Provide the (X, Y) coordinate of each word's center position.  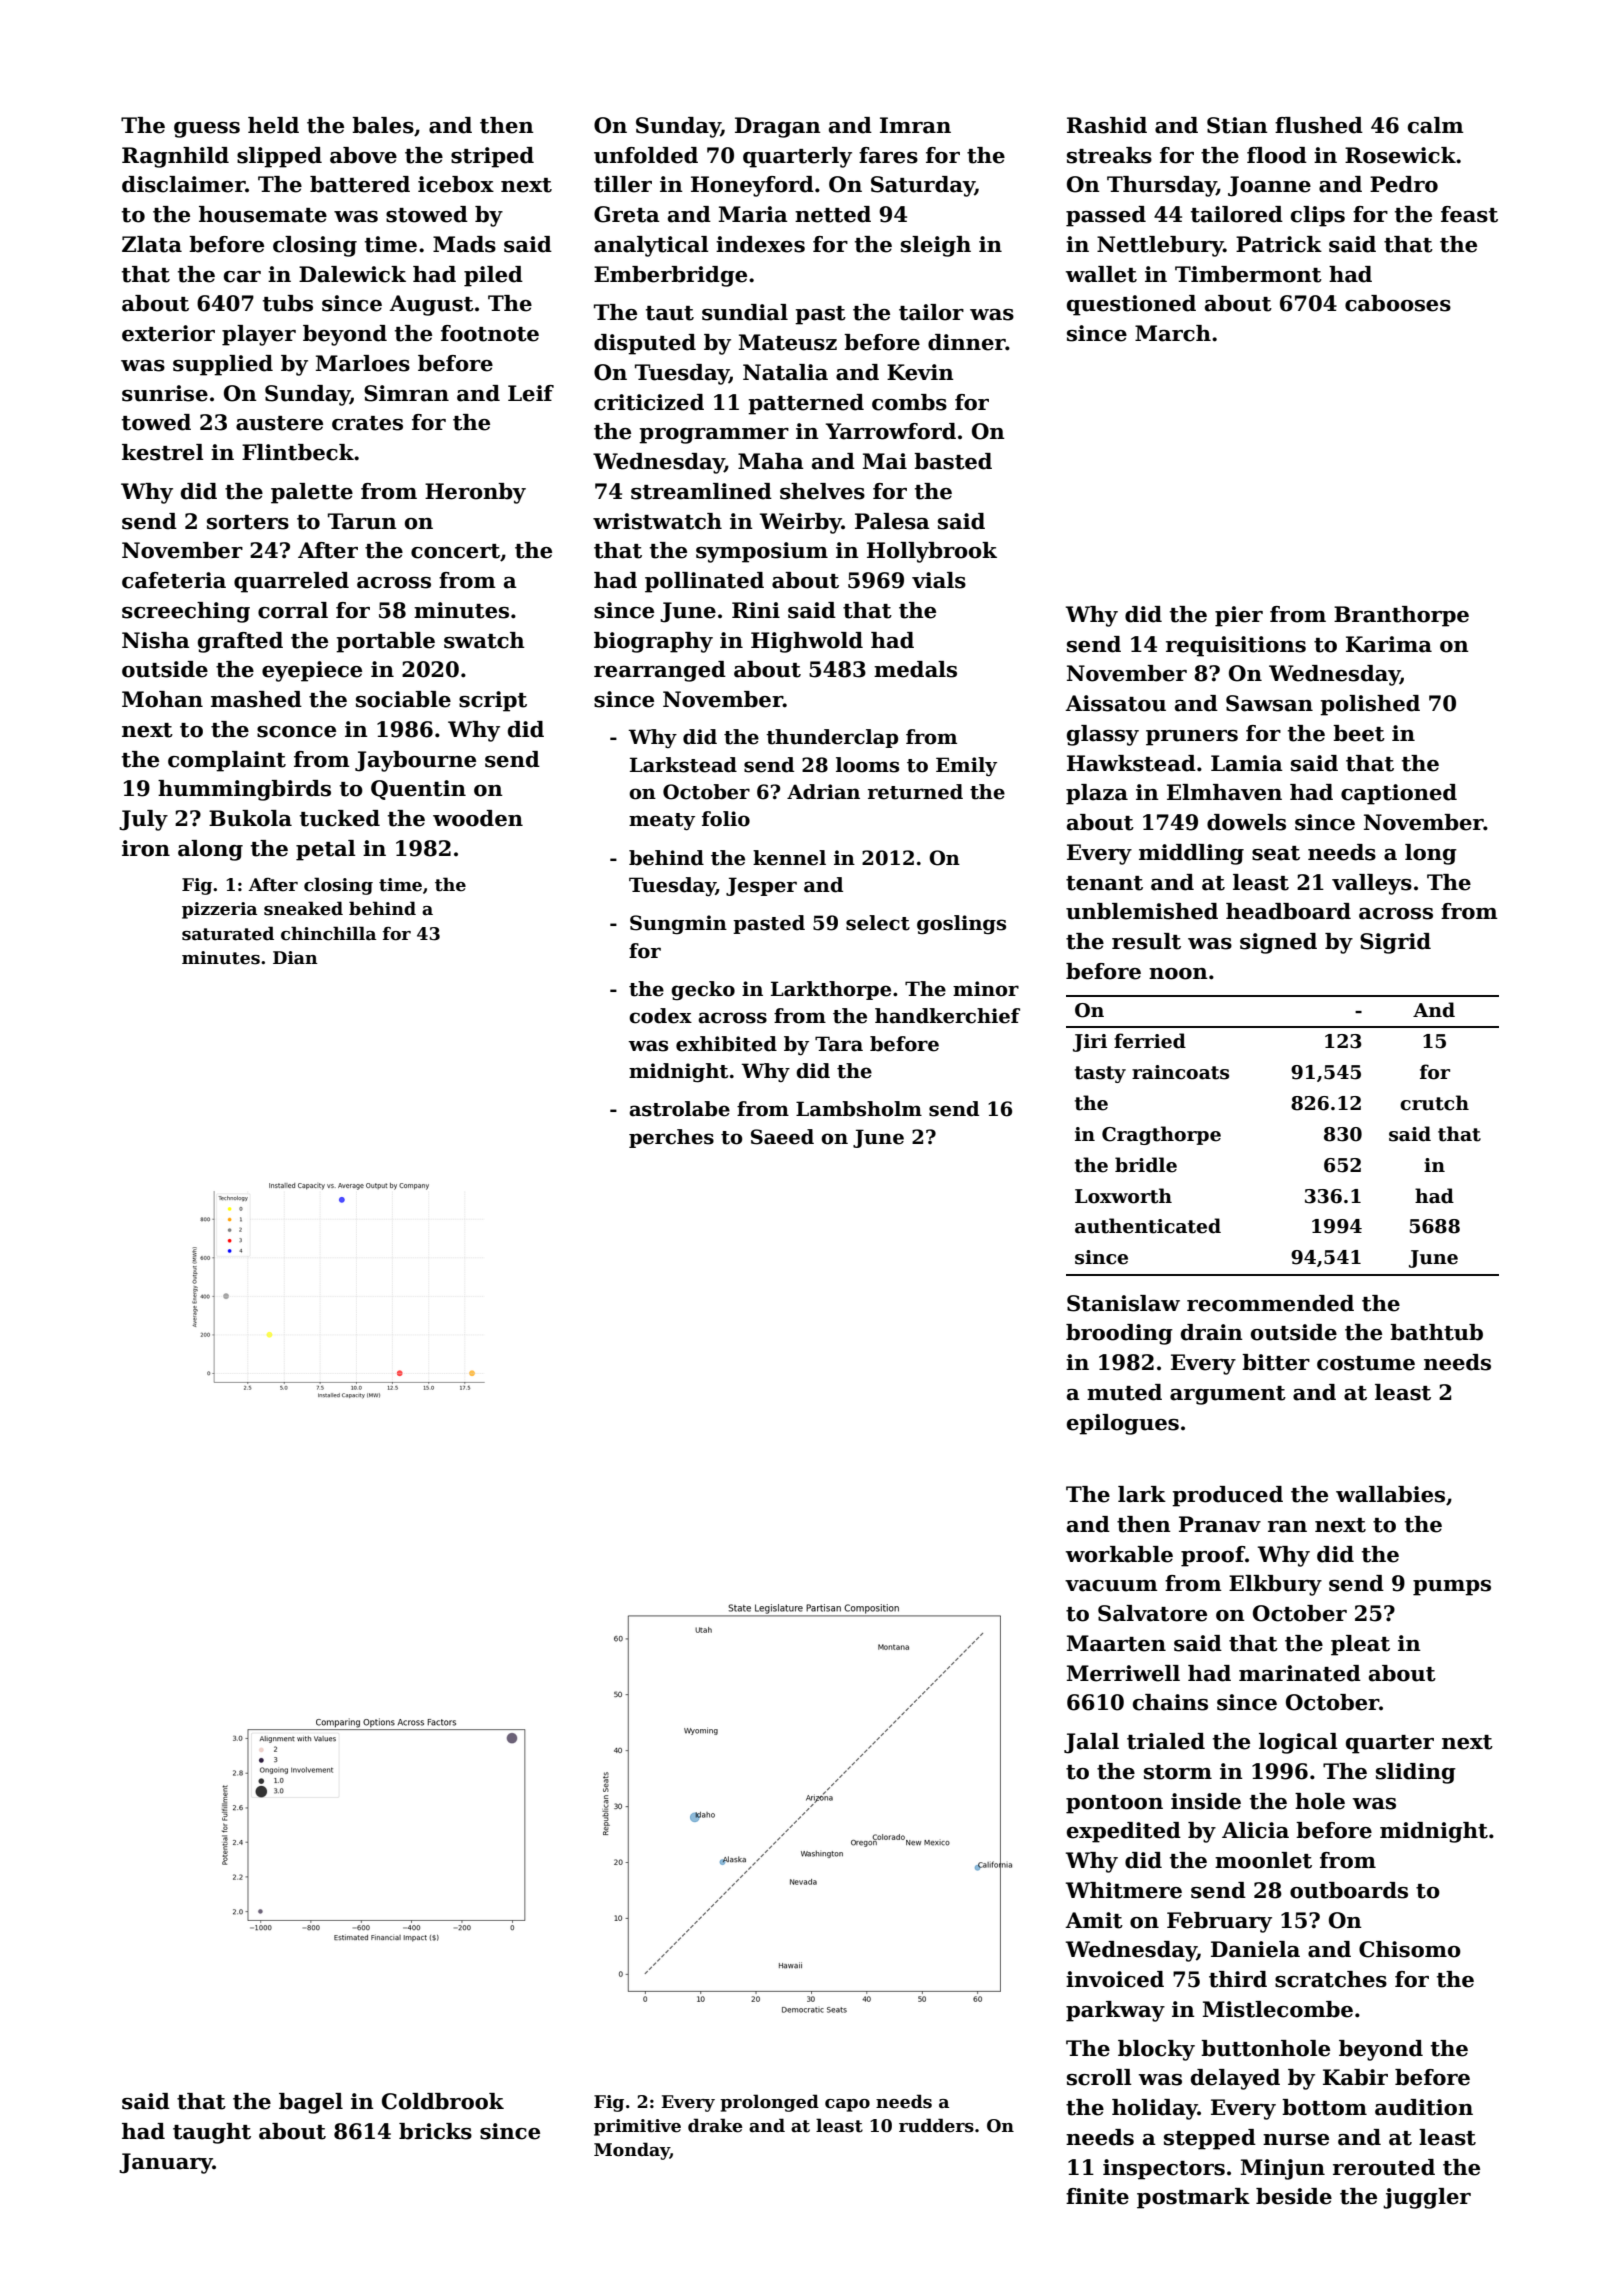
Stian (1237, 125)
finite (1097, 2196)
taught (212, 2133)
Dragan (778, 127)
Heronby (475, 493)
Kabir (1355, 2077)
